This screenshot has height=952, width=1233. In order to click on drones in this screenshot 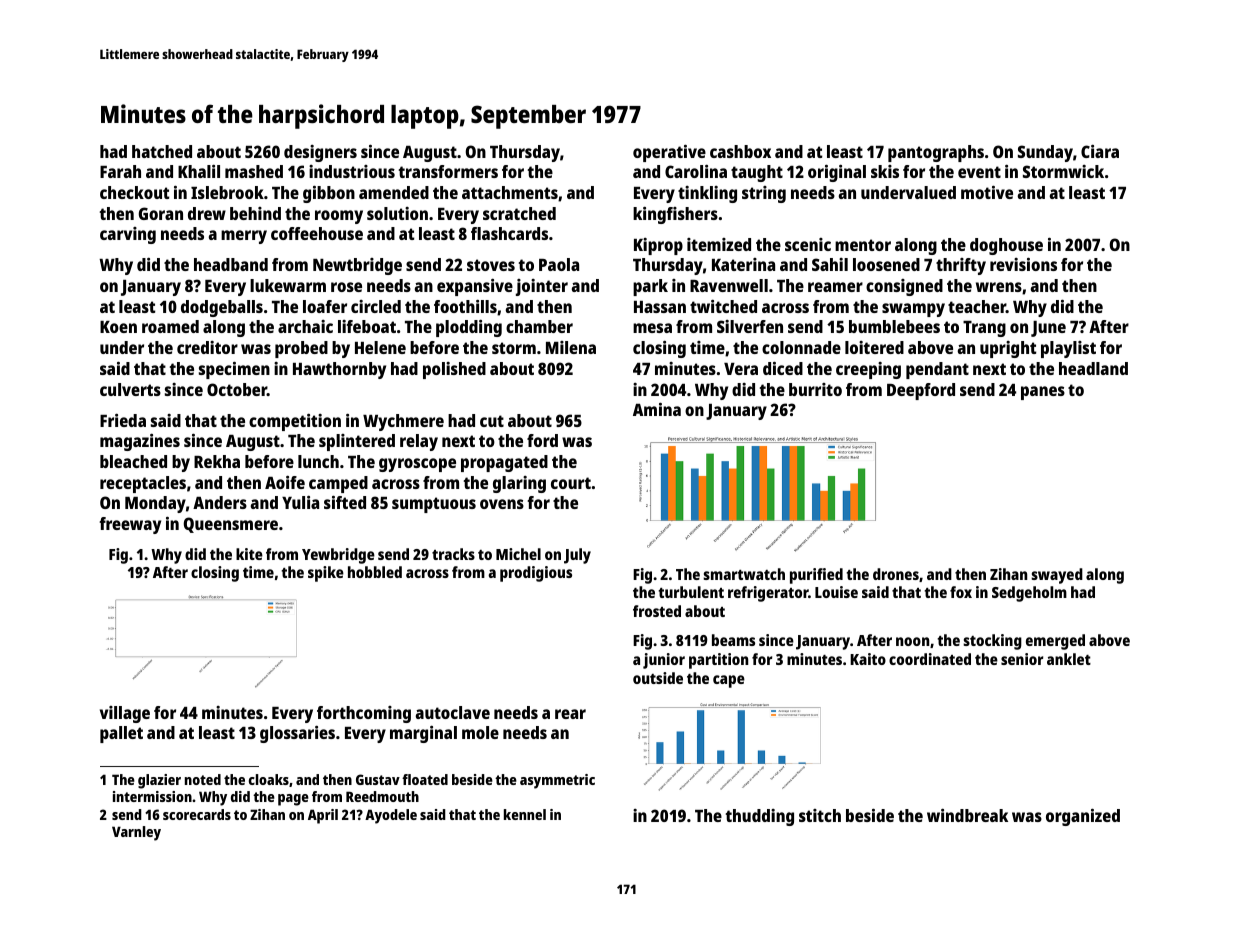, I will do `click(896, 574)`.
